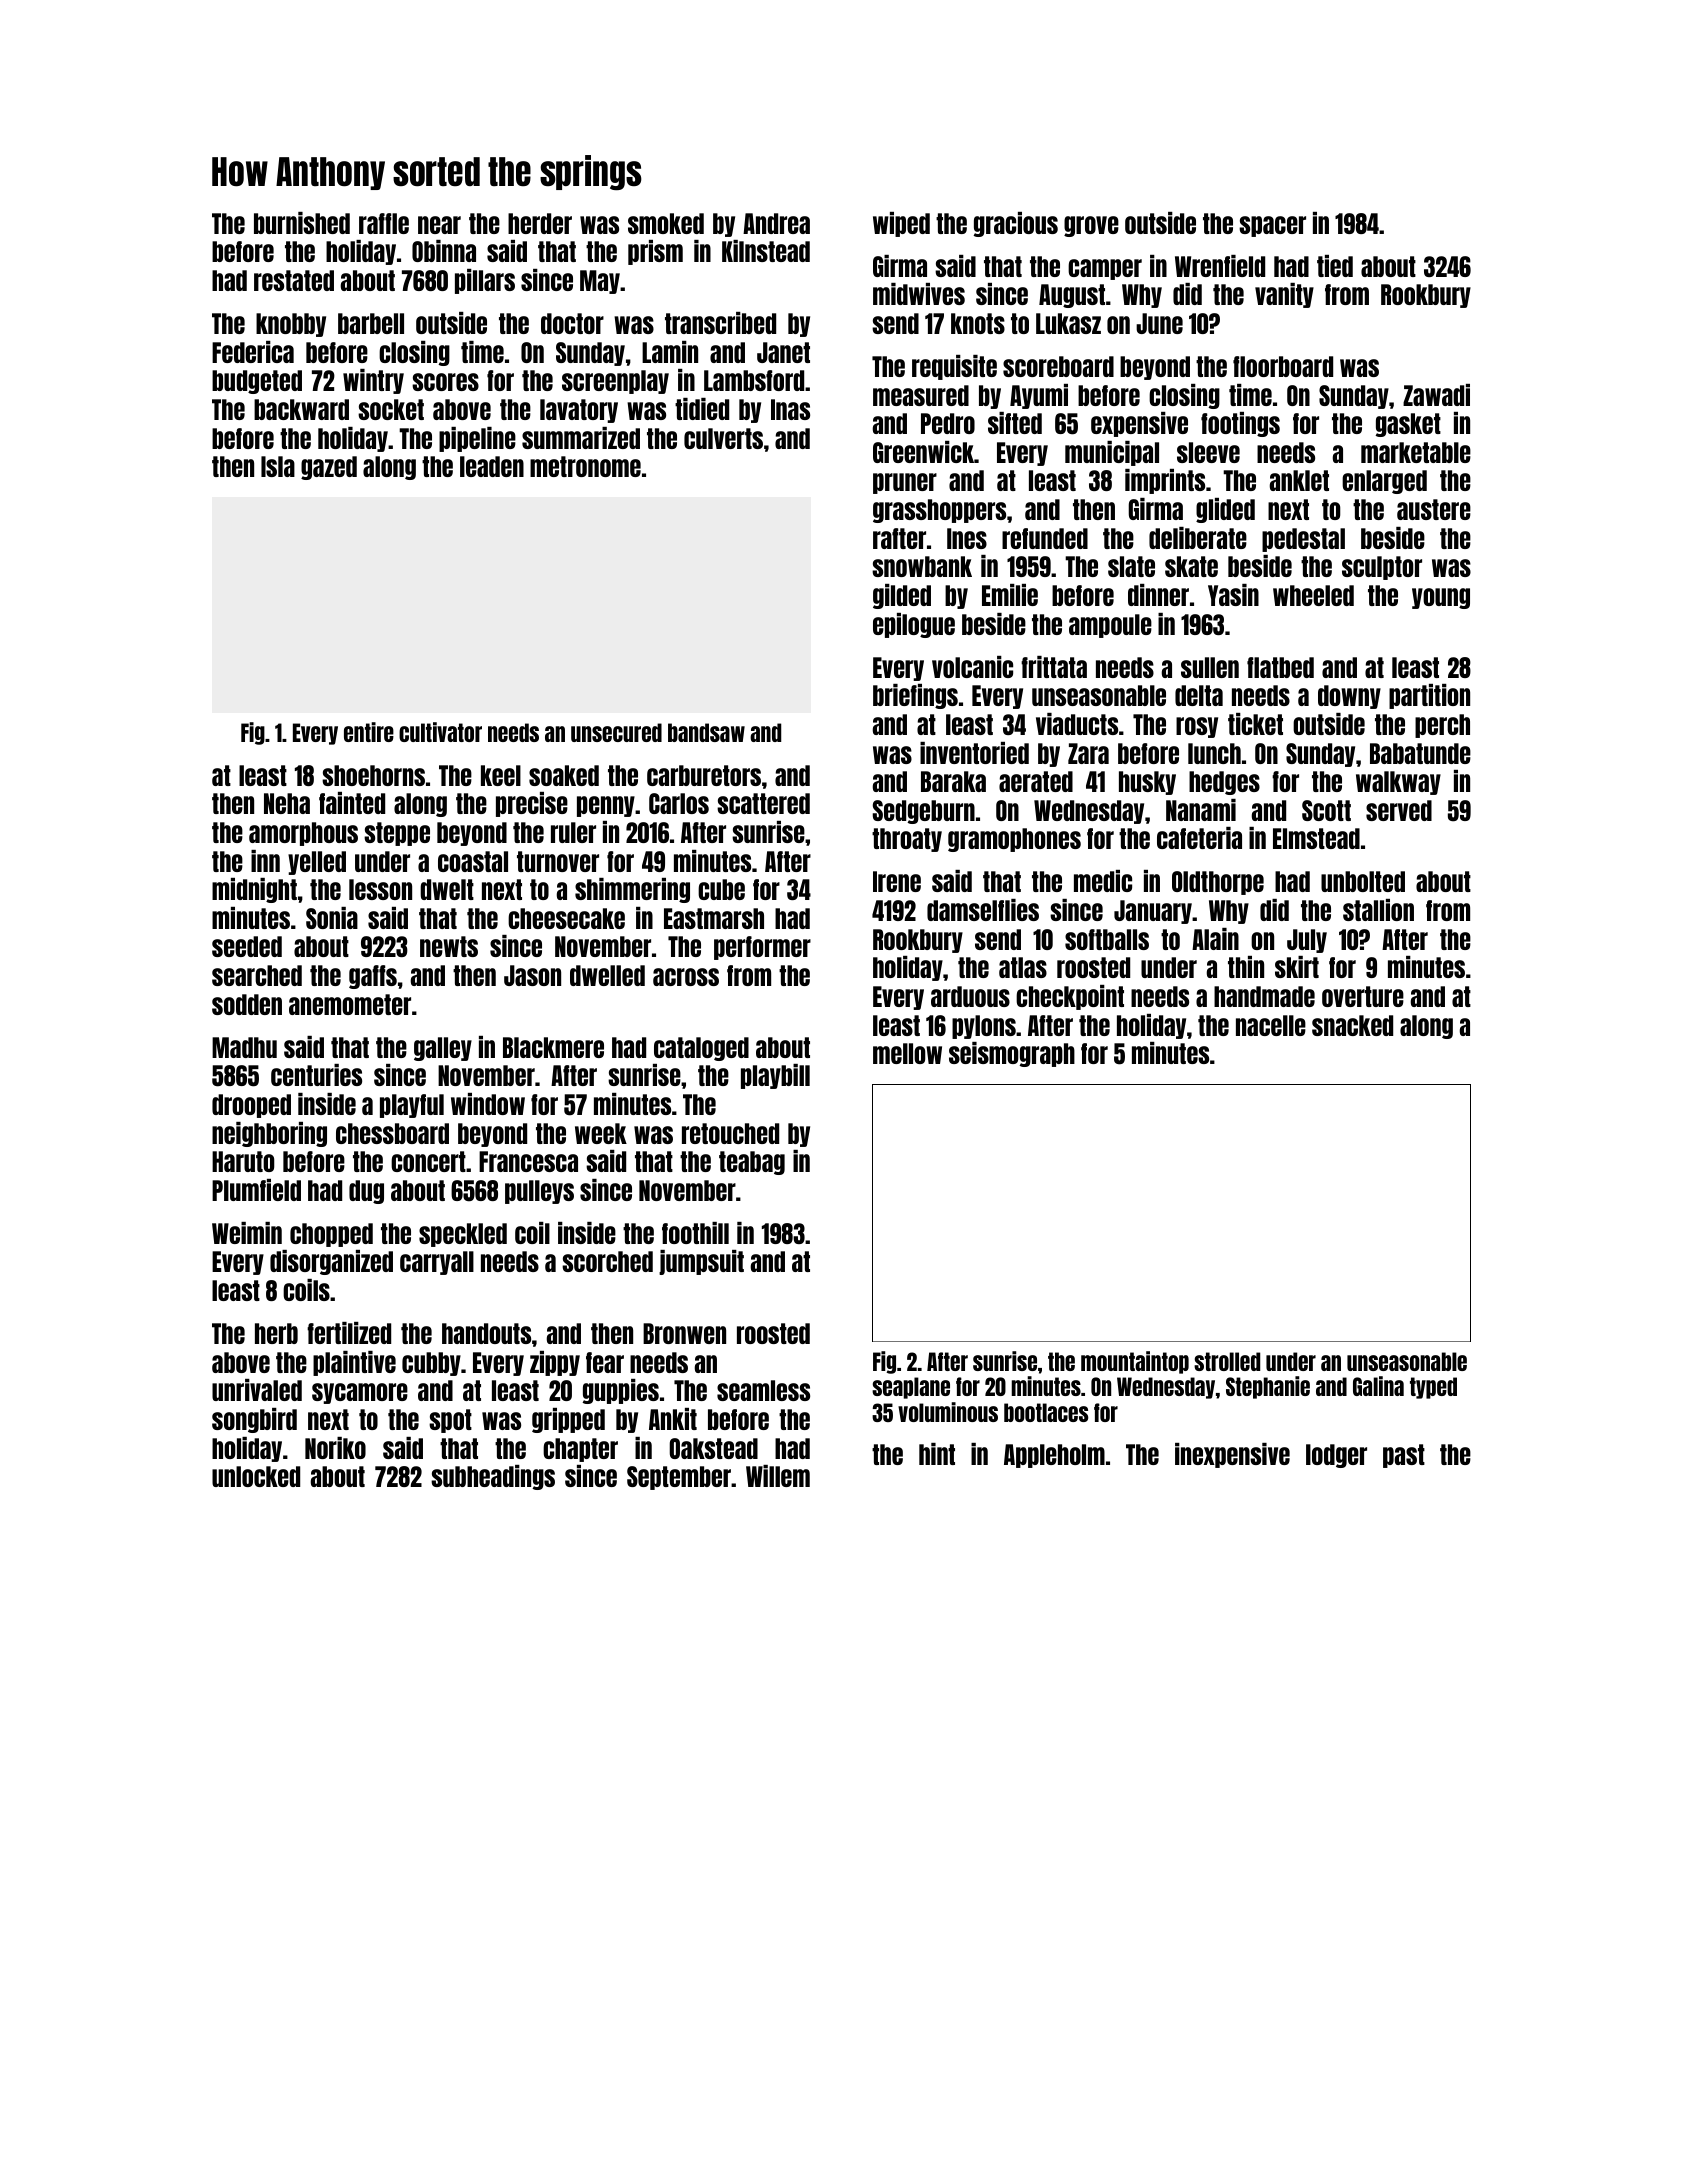 The image size is (1683, 2178). I want to click on snowbank, so click(922, 566).
